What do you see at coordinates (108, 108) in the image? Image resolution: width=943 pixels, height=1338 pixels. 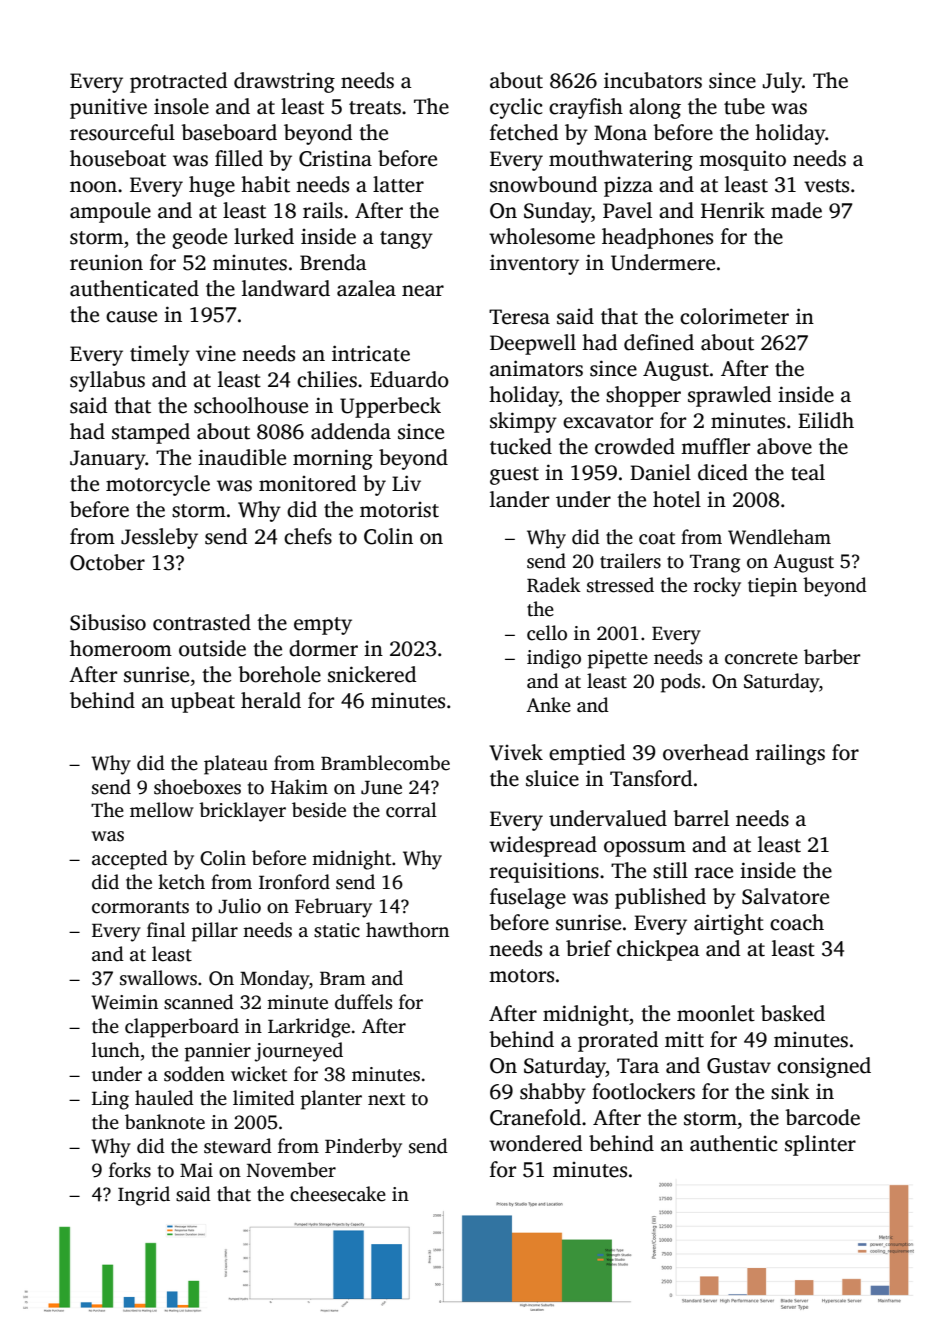 I see `punitive` at bounding box center [108, 108].
